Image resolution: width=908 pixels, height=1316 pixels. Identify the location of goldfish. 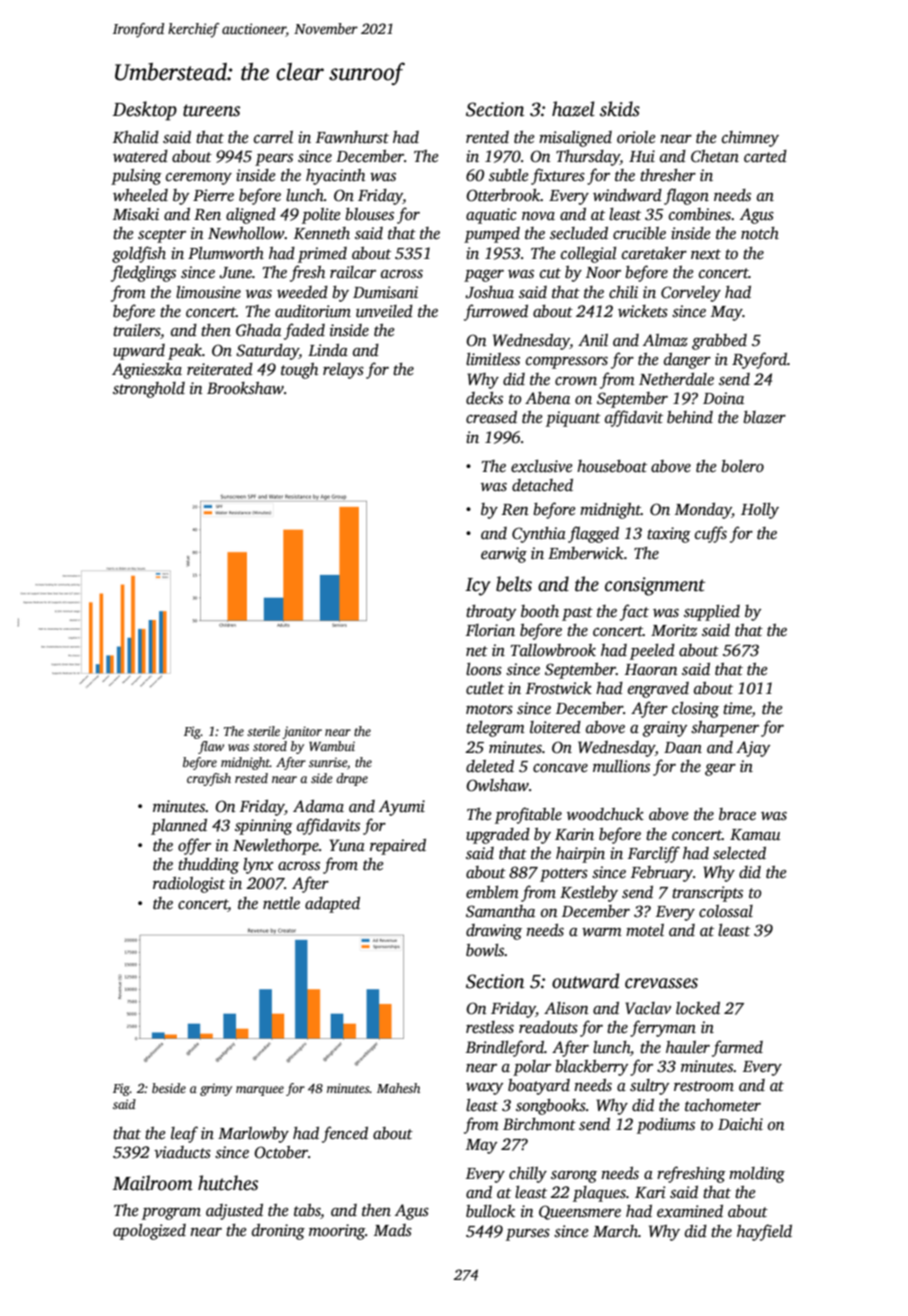
(139, 254).
